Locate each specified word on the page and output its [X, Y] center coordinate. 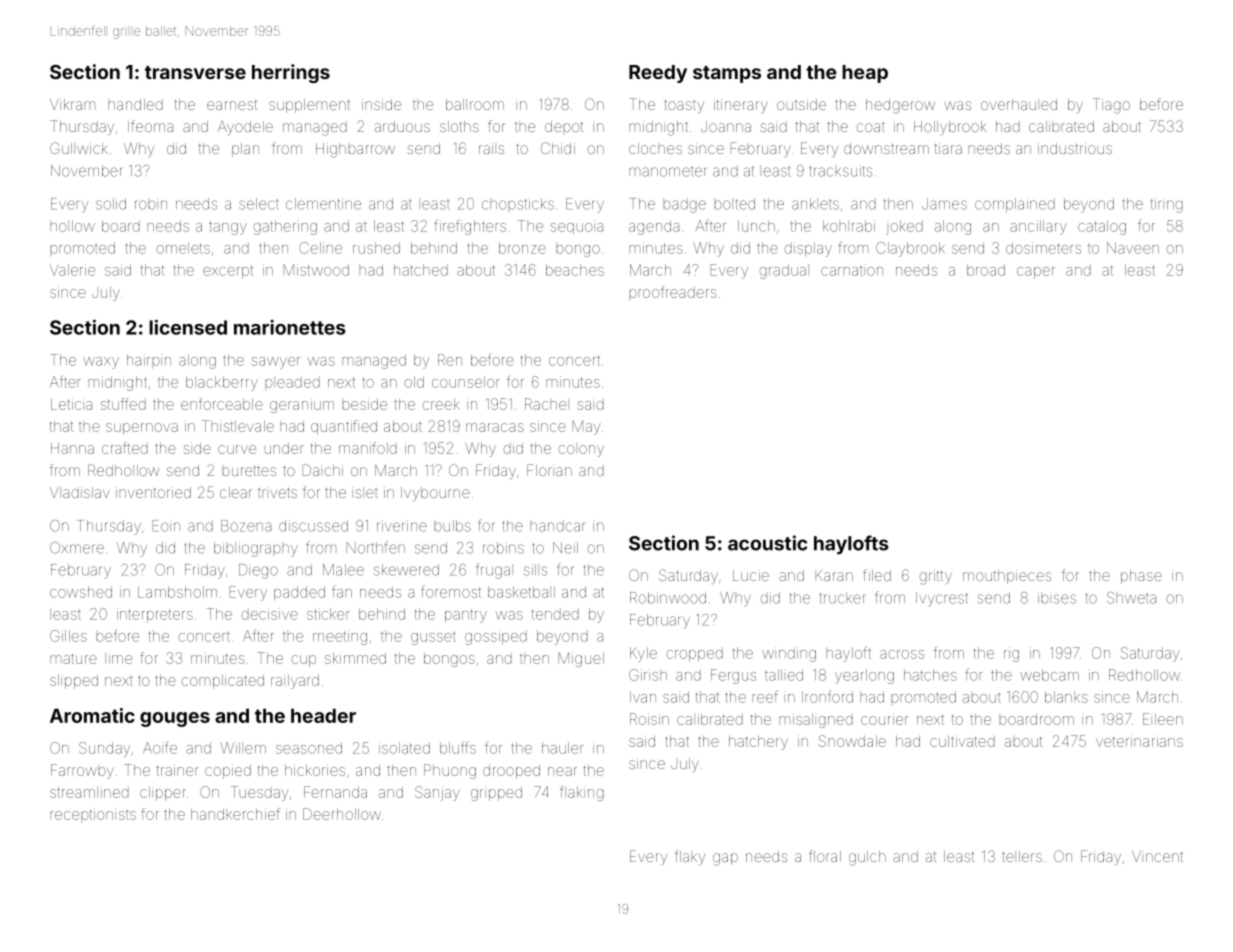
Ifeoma [150, 126]
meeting [340, 637]
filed [877, 575]
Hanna [72, 448]
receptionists [93, 815]
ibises [1057, 598]
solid [111, 204]
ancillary [1038, 227]
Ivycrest [942, 599]
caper [1036, 272]
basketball [521, 592]
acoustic [767, 543]
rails [491, 148]
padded [299, 593]
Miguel [581, 659]
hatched [421, 270]
